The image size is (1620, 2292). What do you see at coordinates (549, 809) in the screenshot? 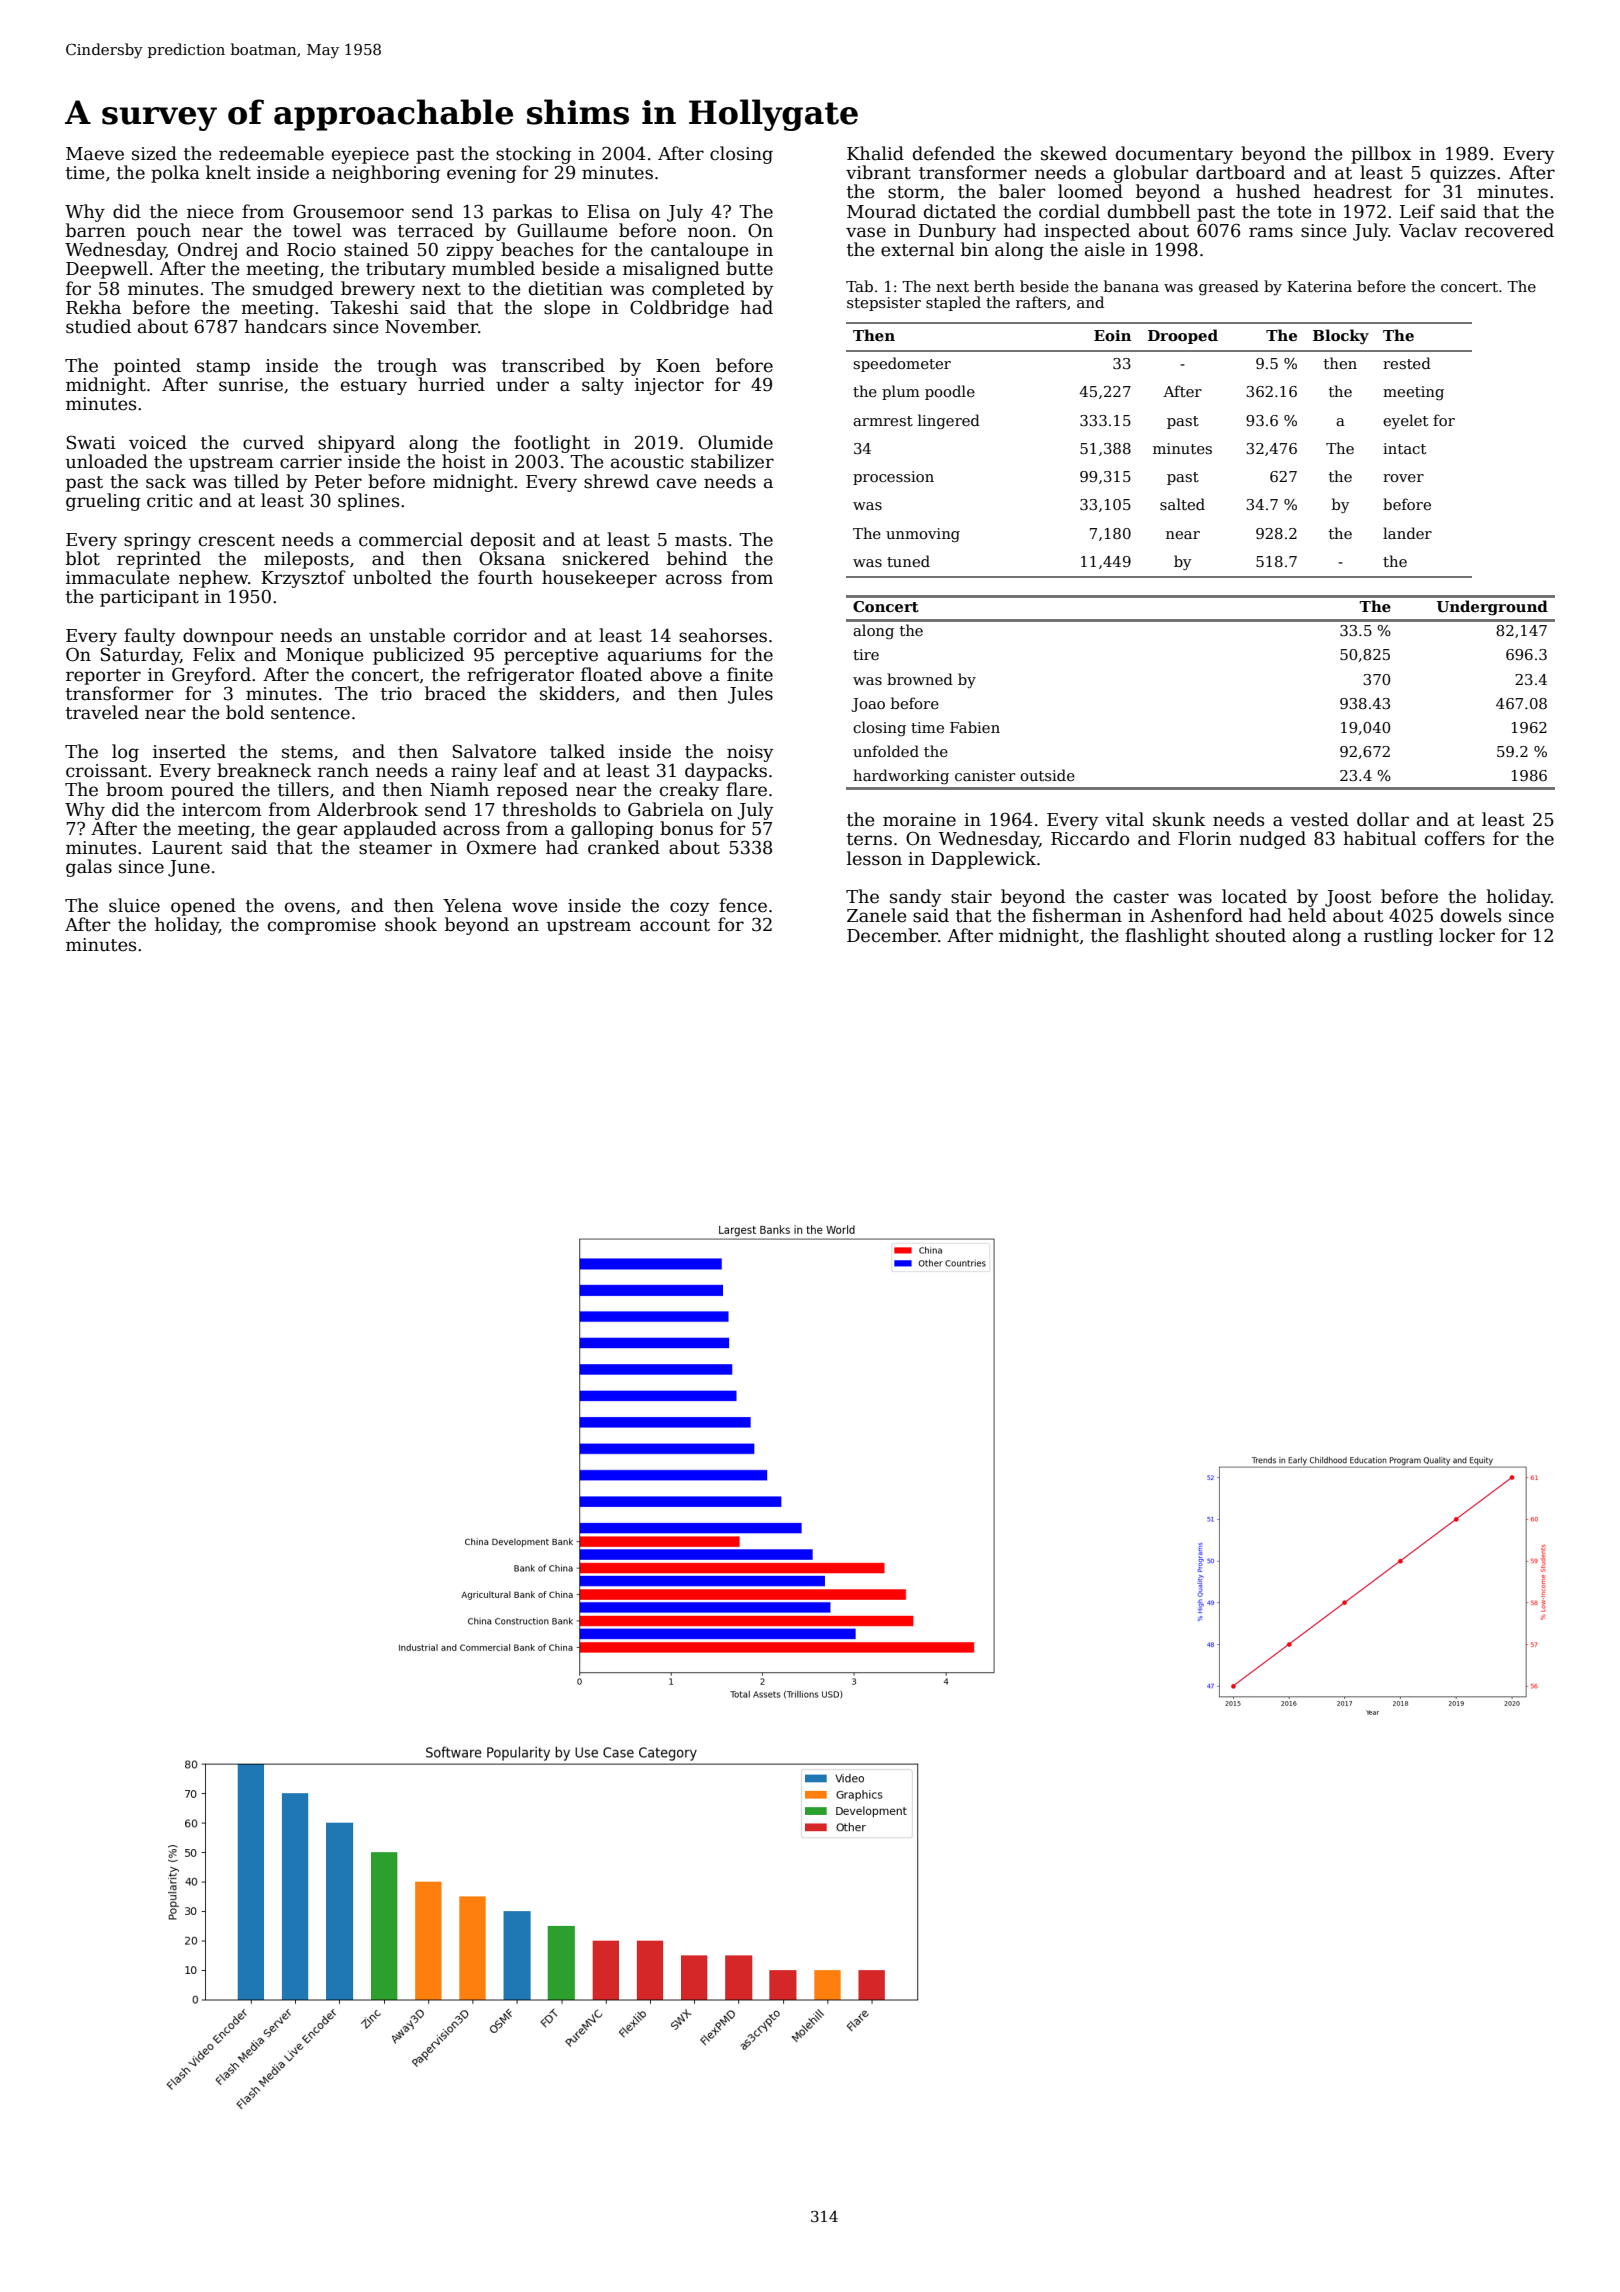
I see `thresholds` at bounding box center [549, 809].
